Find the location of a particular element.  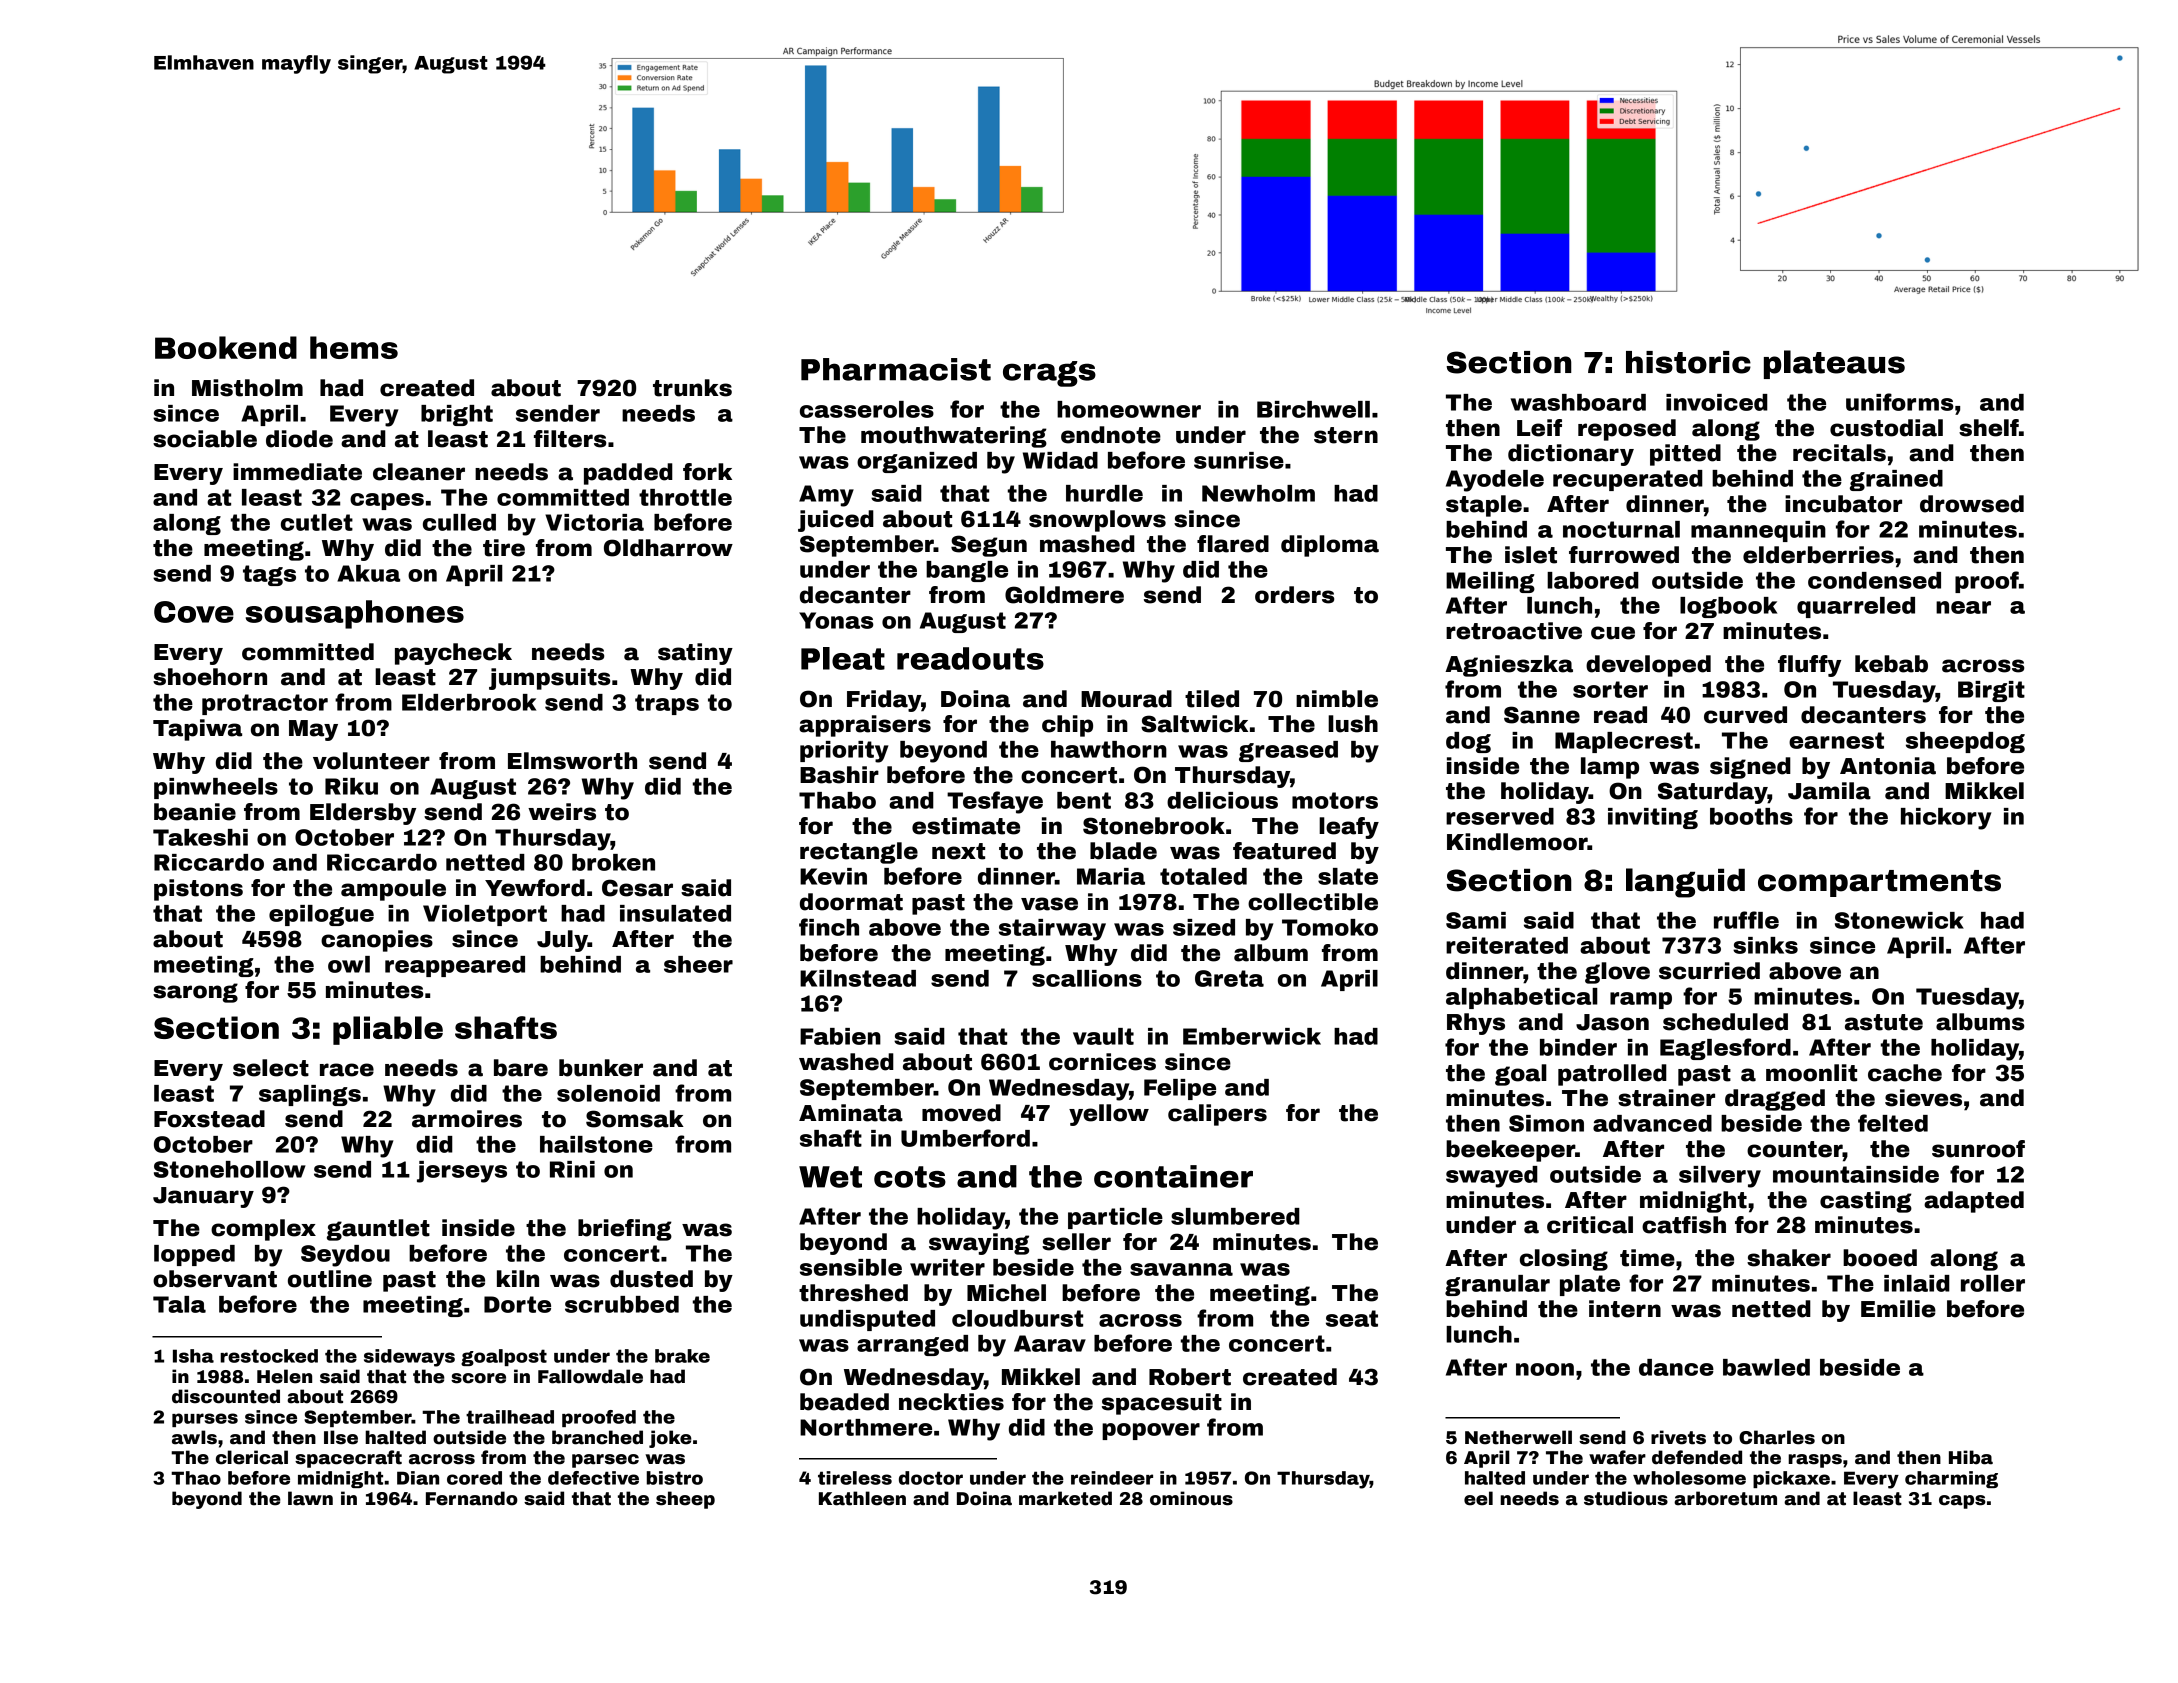

vase is located at coordinates (1049, 904).
